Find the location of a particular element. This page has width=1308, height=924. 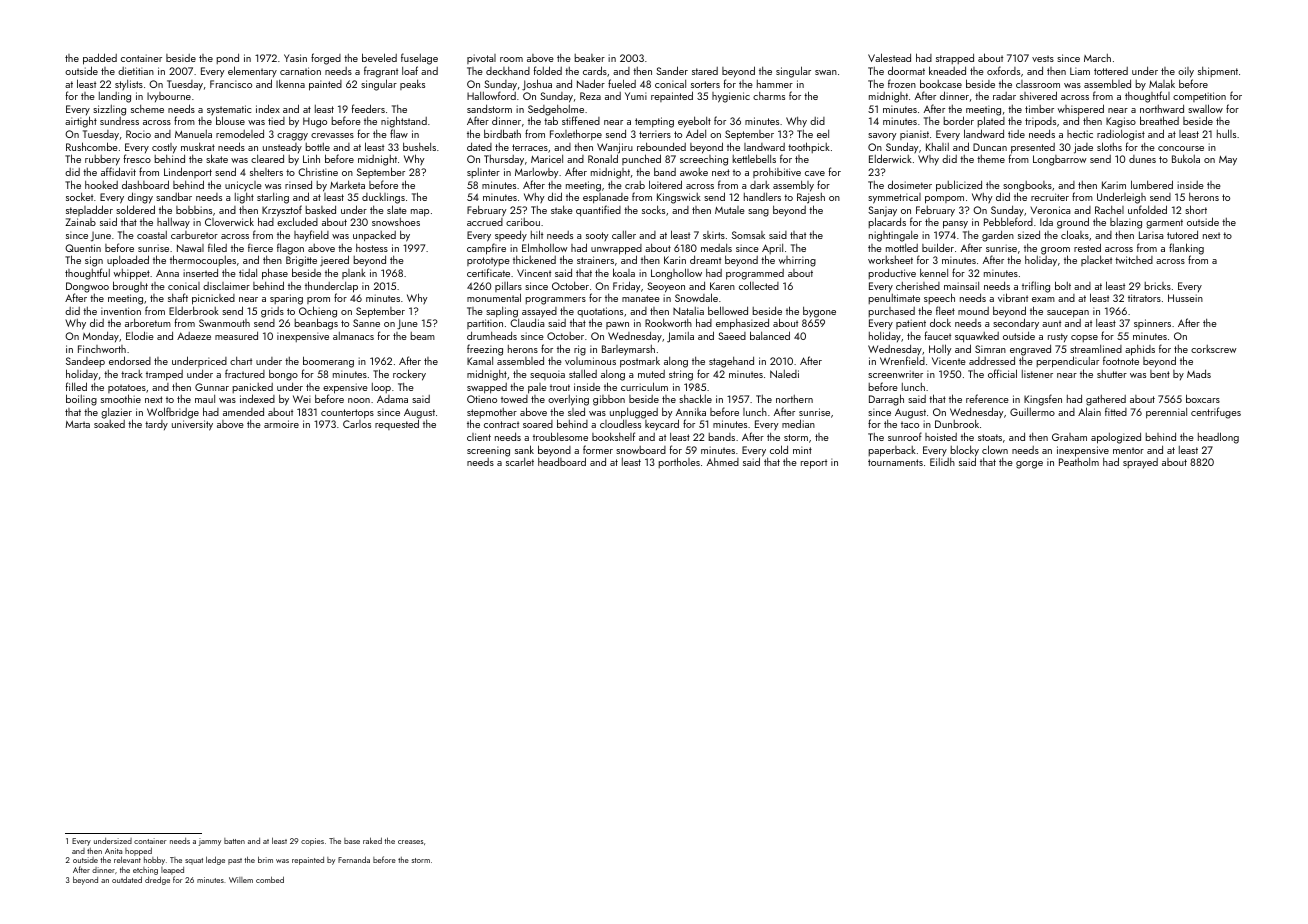

Sedgeholme is located at coordinates (556, 111).
